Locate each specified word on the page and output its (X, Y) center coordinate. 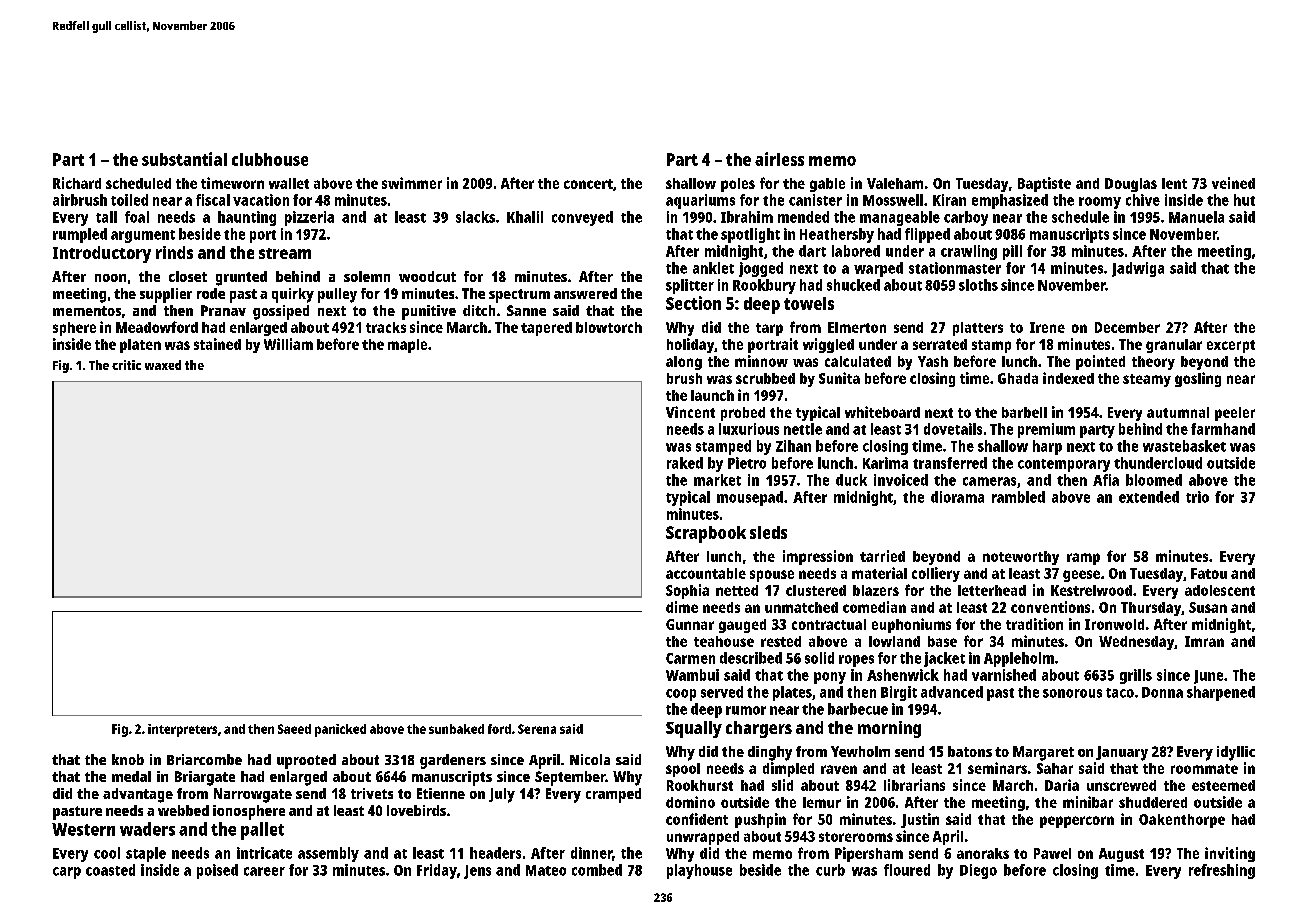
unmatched (801, 607)
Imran (1204, 641)
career (264, 871)
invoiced (901, 480)
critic (126, 365)
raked (685, 463)
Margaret (1043, 753)
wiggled (828, 345)
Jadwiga (1138, 269)
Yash (933, 361)
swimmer (412, 183)
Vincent (690, 412)
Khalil (525, 217)
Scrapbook (706, 534)
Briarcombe (204, 759)
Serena (537, 729)
